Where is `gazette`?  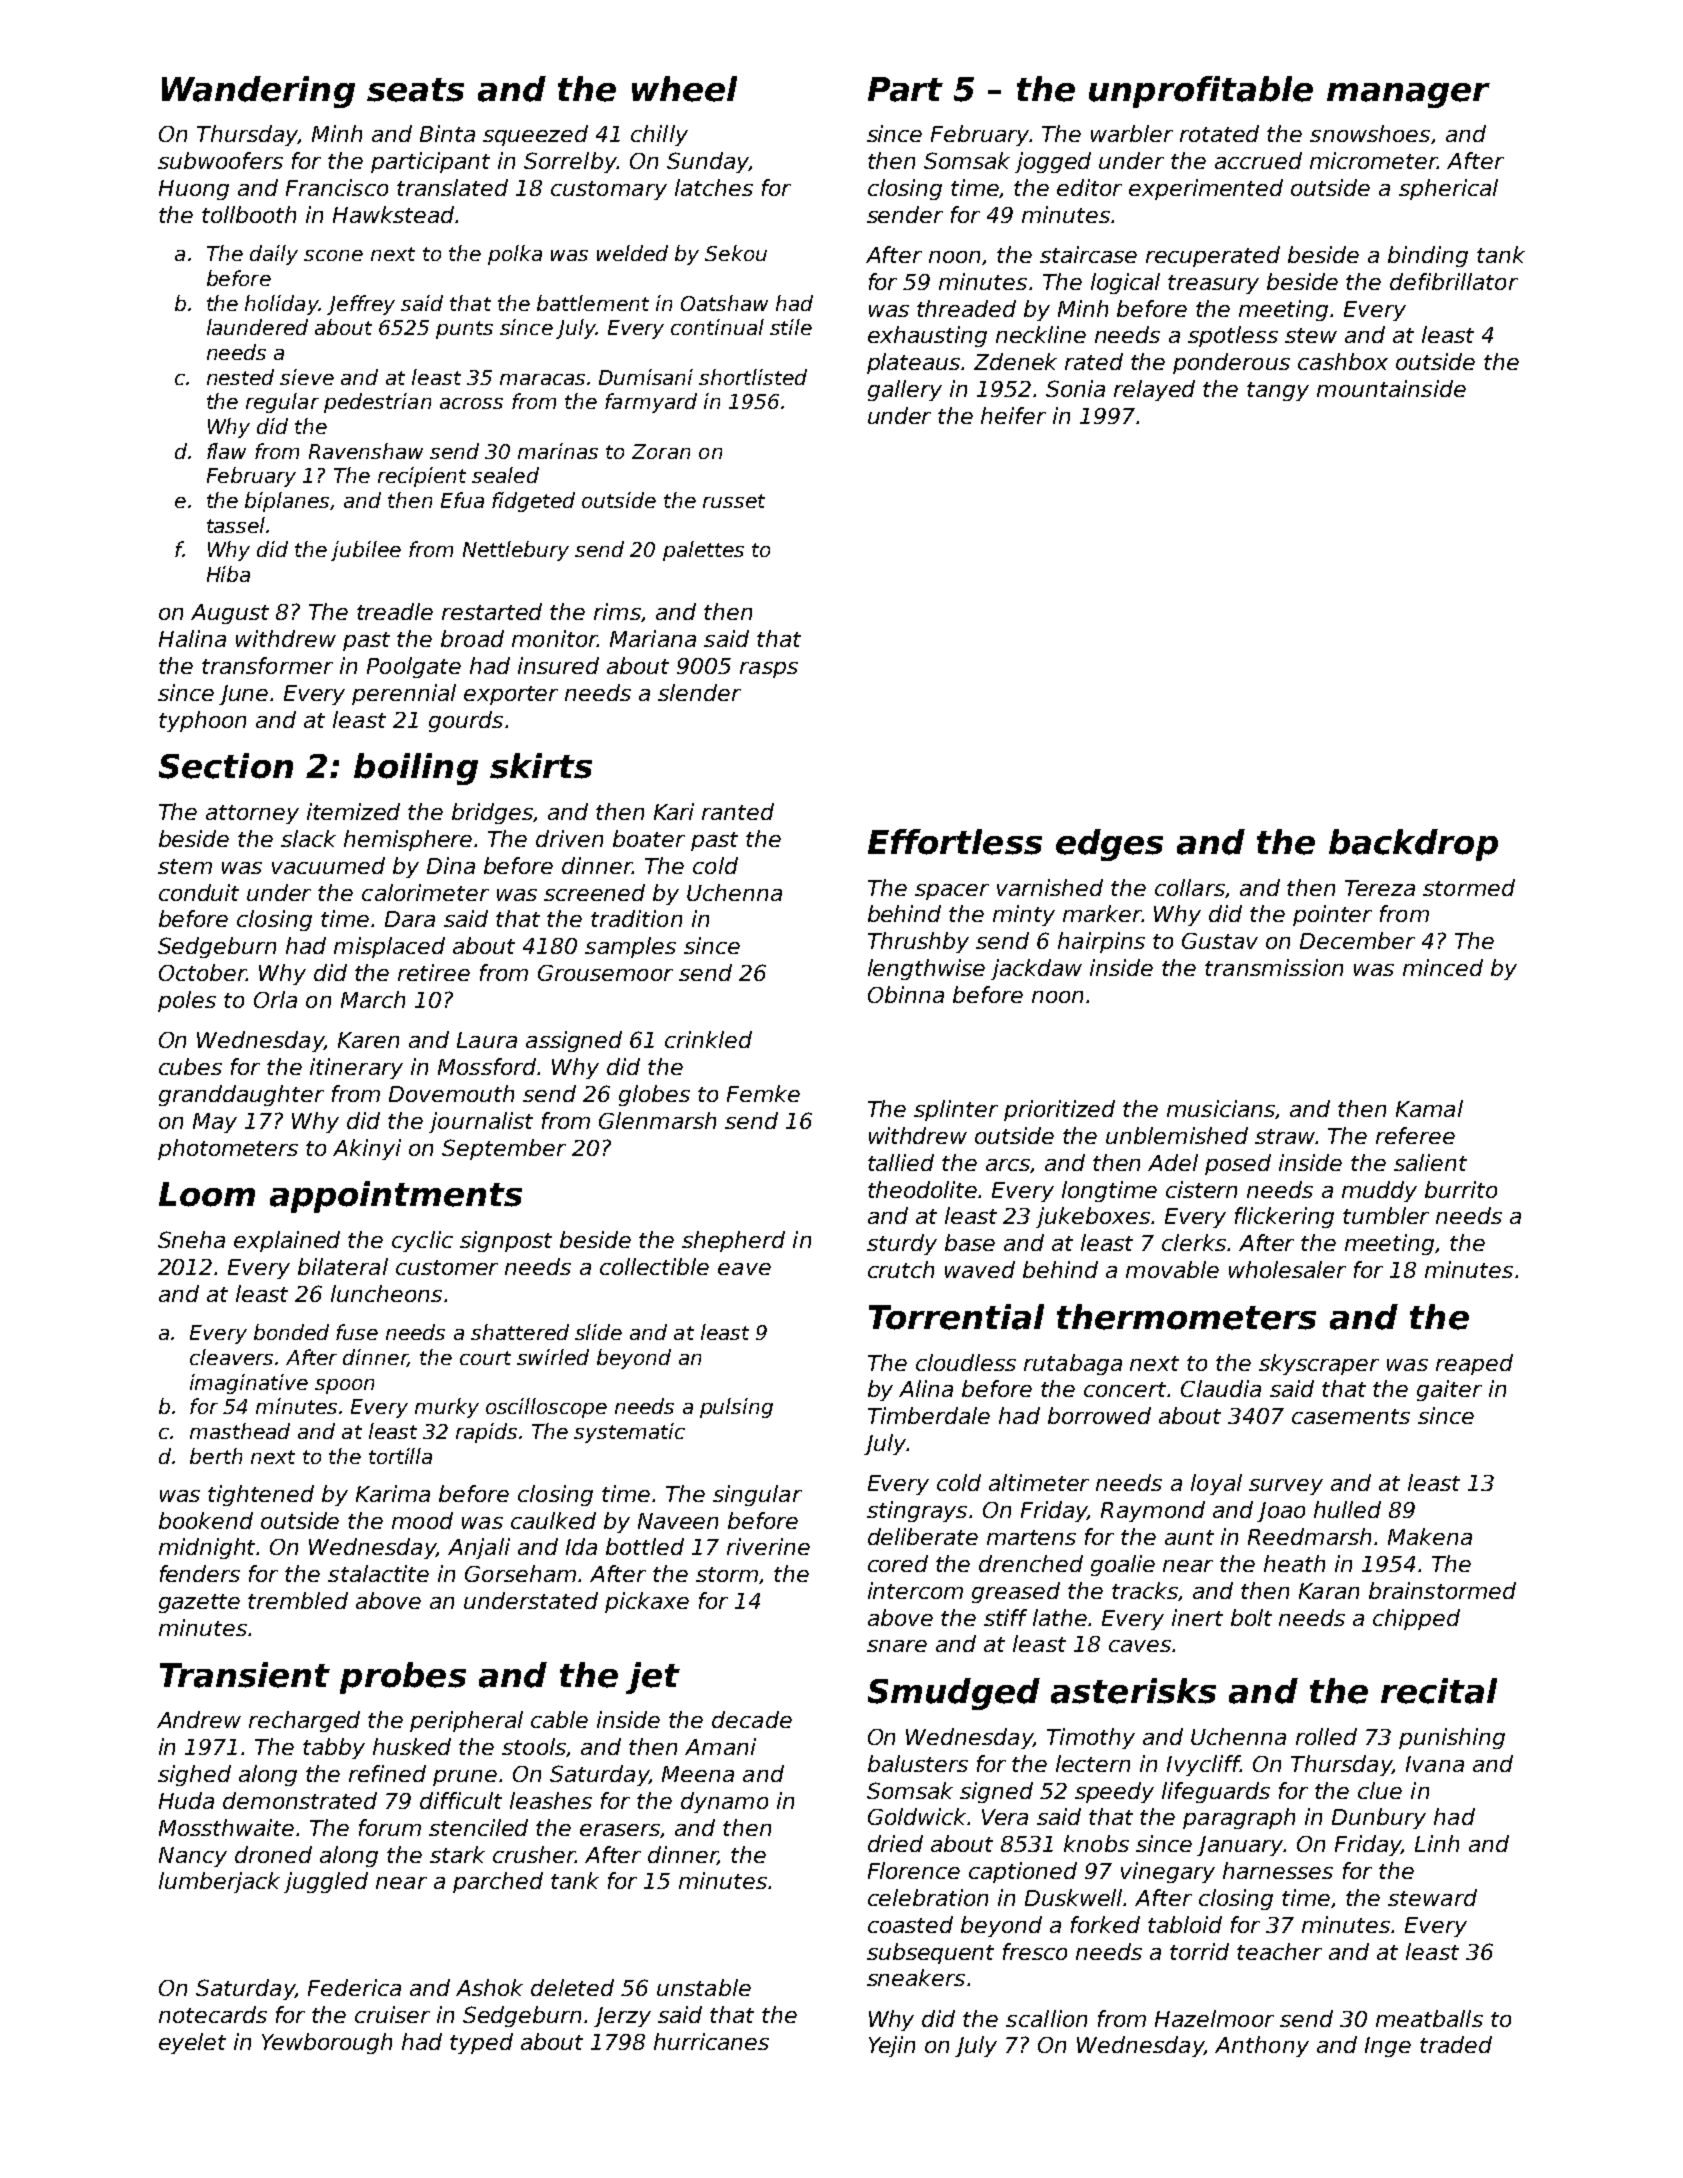 gazette is located at coordinates (199, 1603).
